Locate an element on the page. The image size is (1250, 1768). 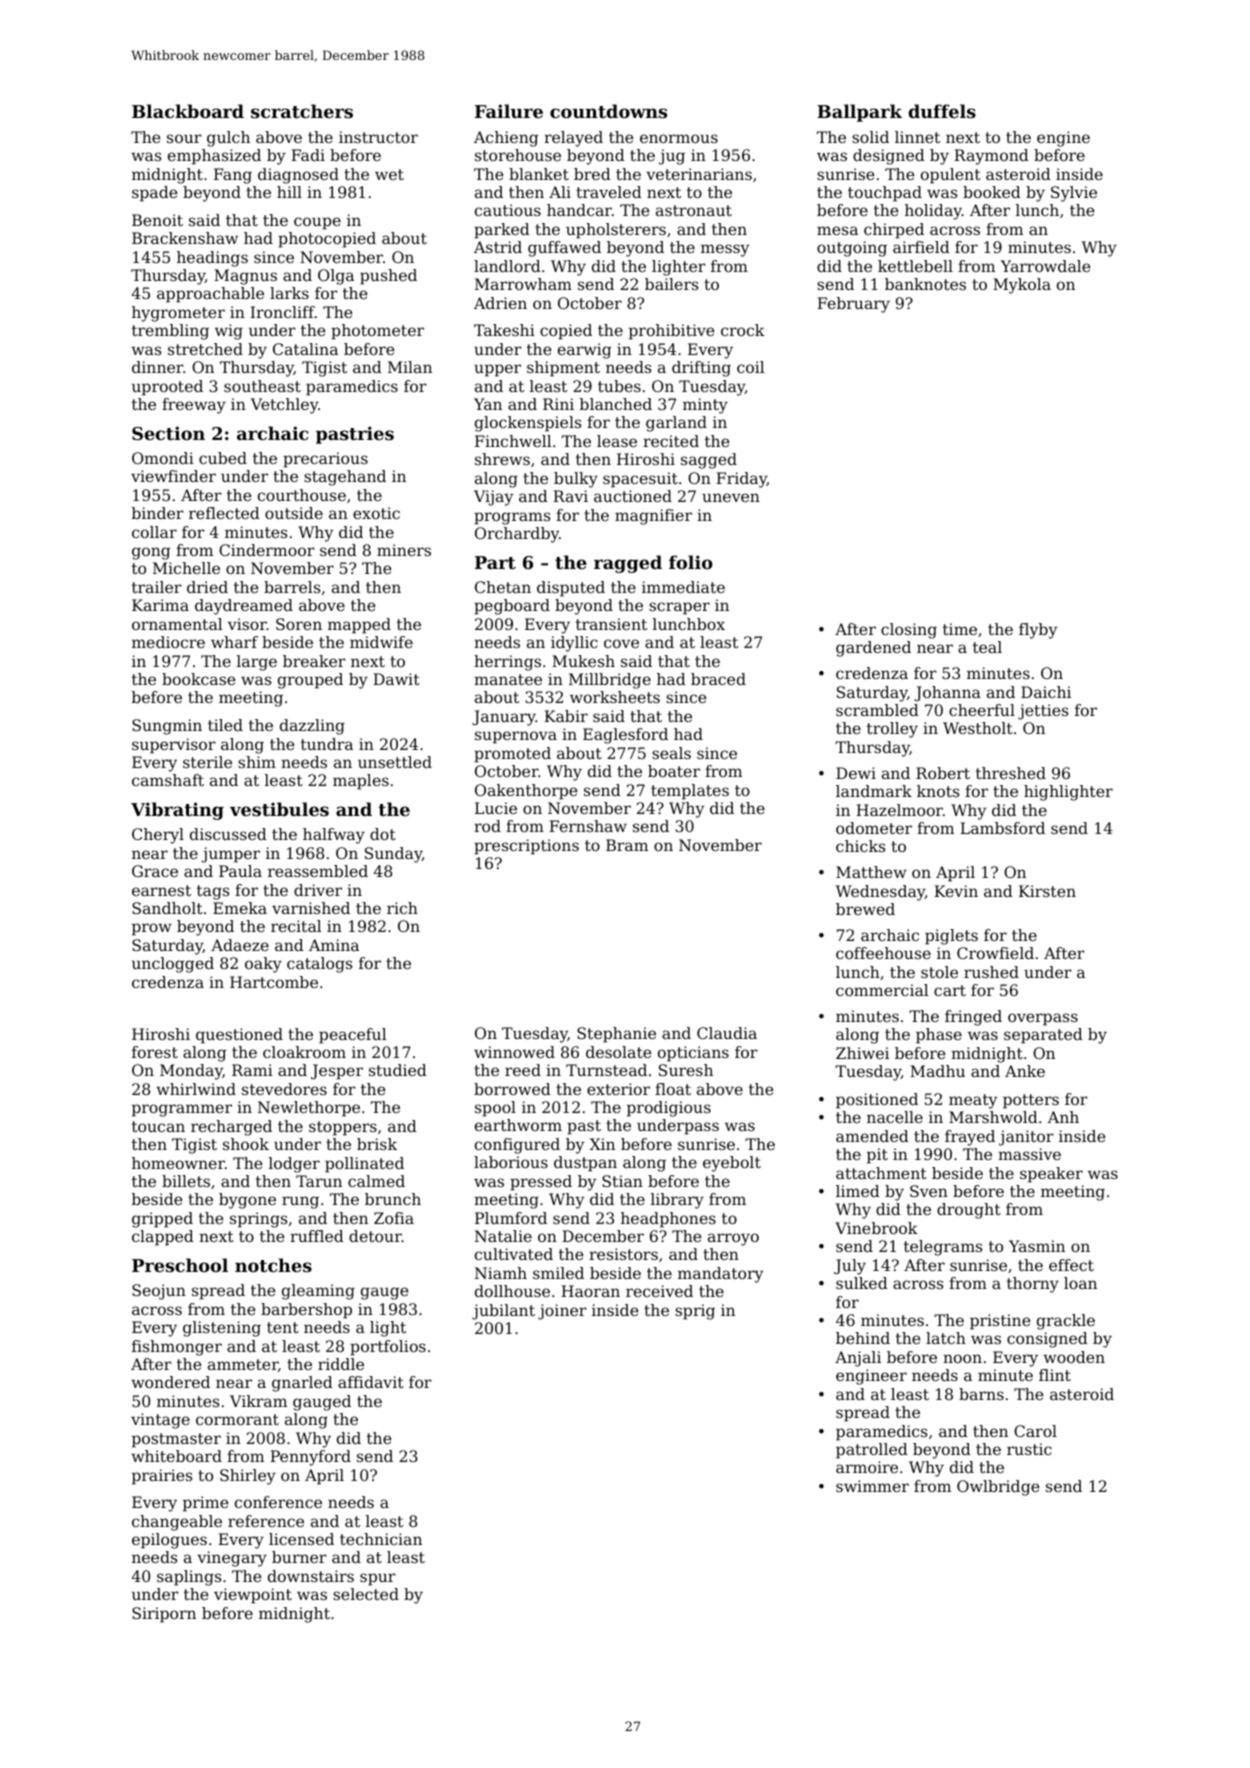
Blackboard is located at coordinates (188, 111).
